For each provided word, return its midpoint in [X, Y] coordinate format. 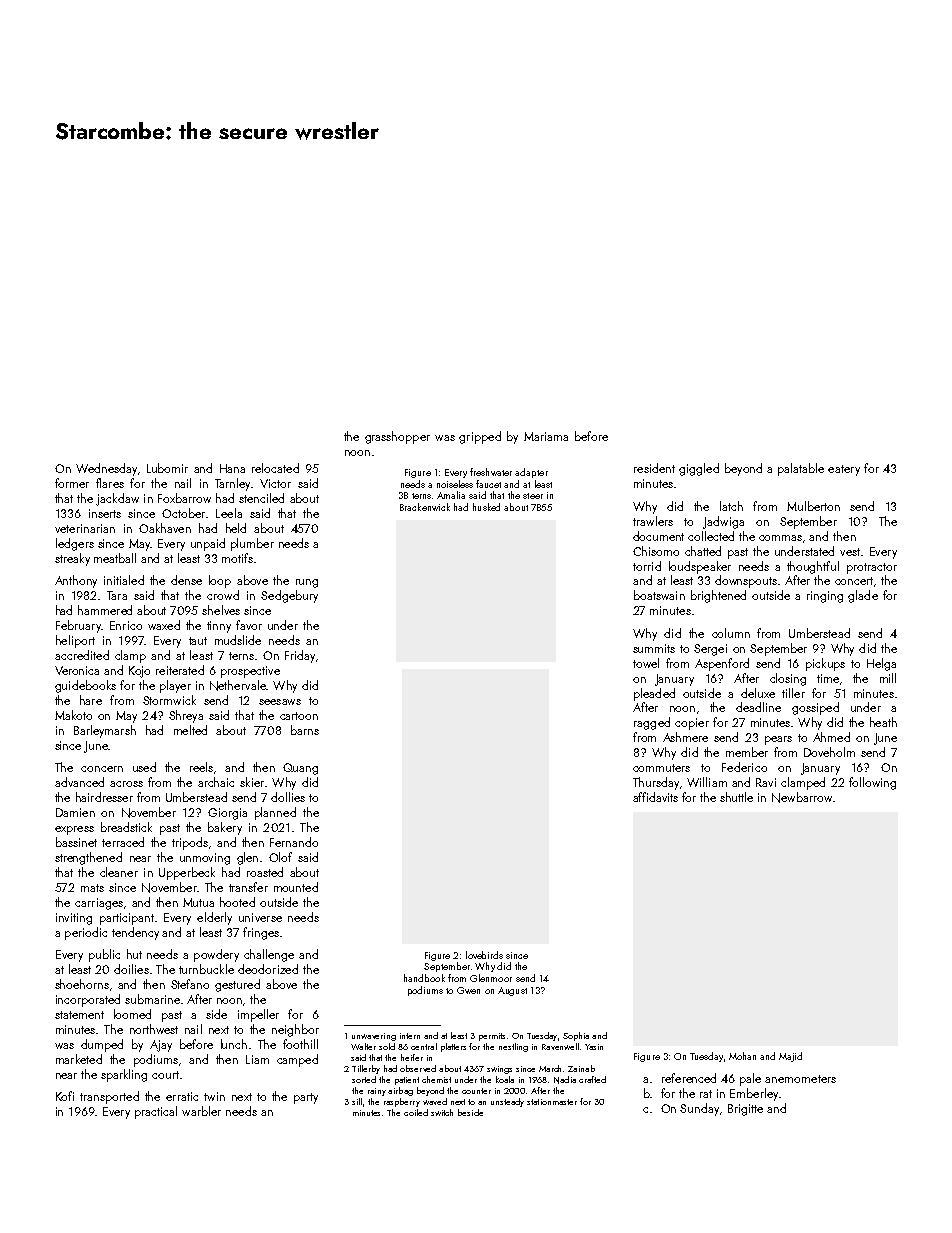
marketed [79, 1059]
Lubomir [167, 468]
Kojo [139, 672]
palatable [801, 469]
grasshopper [397, 437]
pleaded [654, 694]
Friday [300, 656]
